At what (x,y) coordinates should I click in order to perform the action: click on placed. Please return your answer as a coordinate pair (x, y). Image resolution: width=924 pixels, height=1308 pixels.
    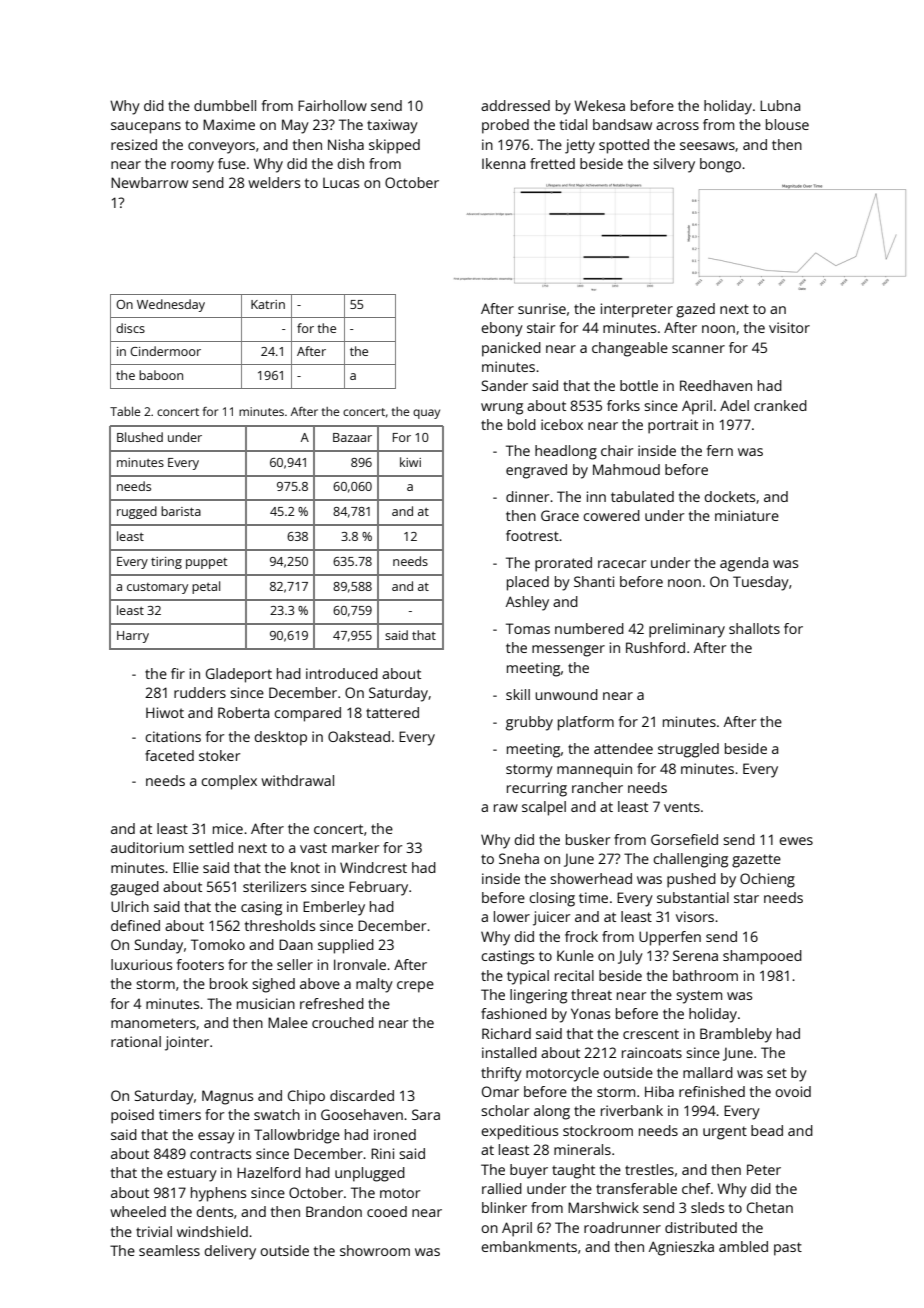
    Looking at the image, I should click on (528, 583).
